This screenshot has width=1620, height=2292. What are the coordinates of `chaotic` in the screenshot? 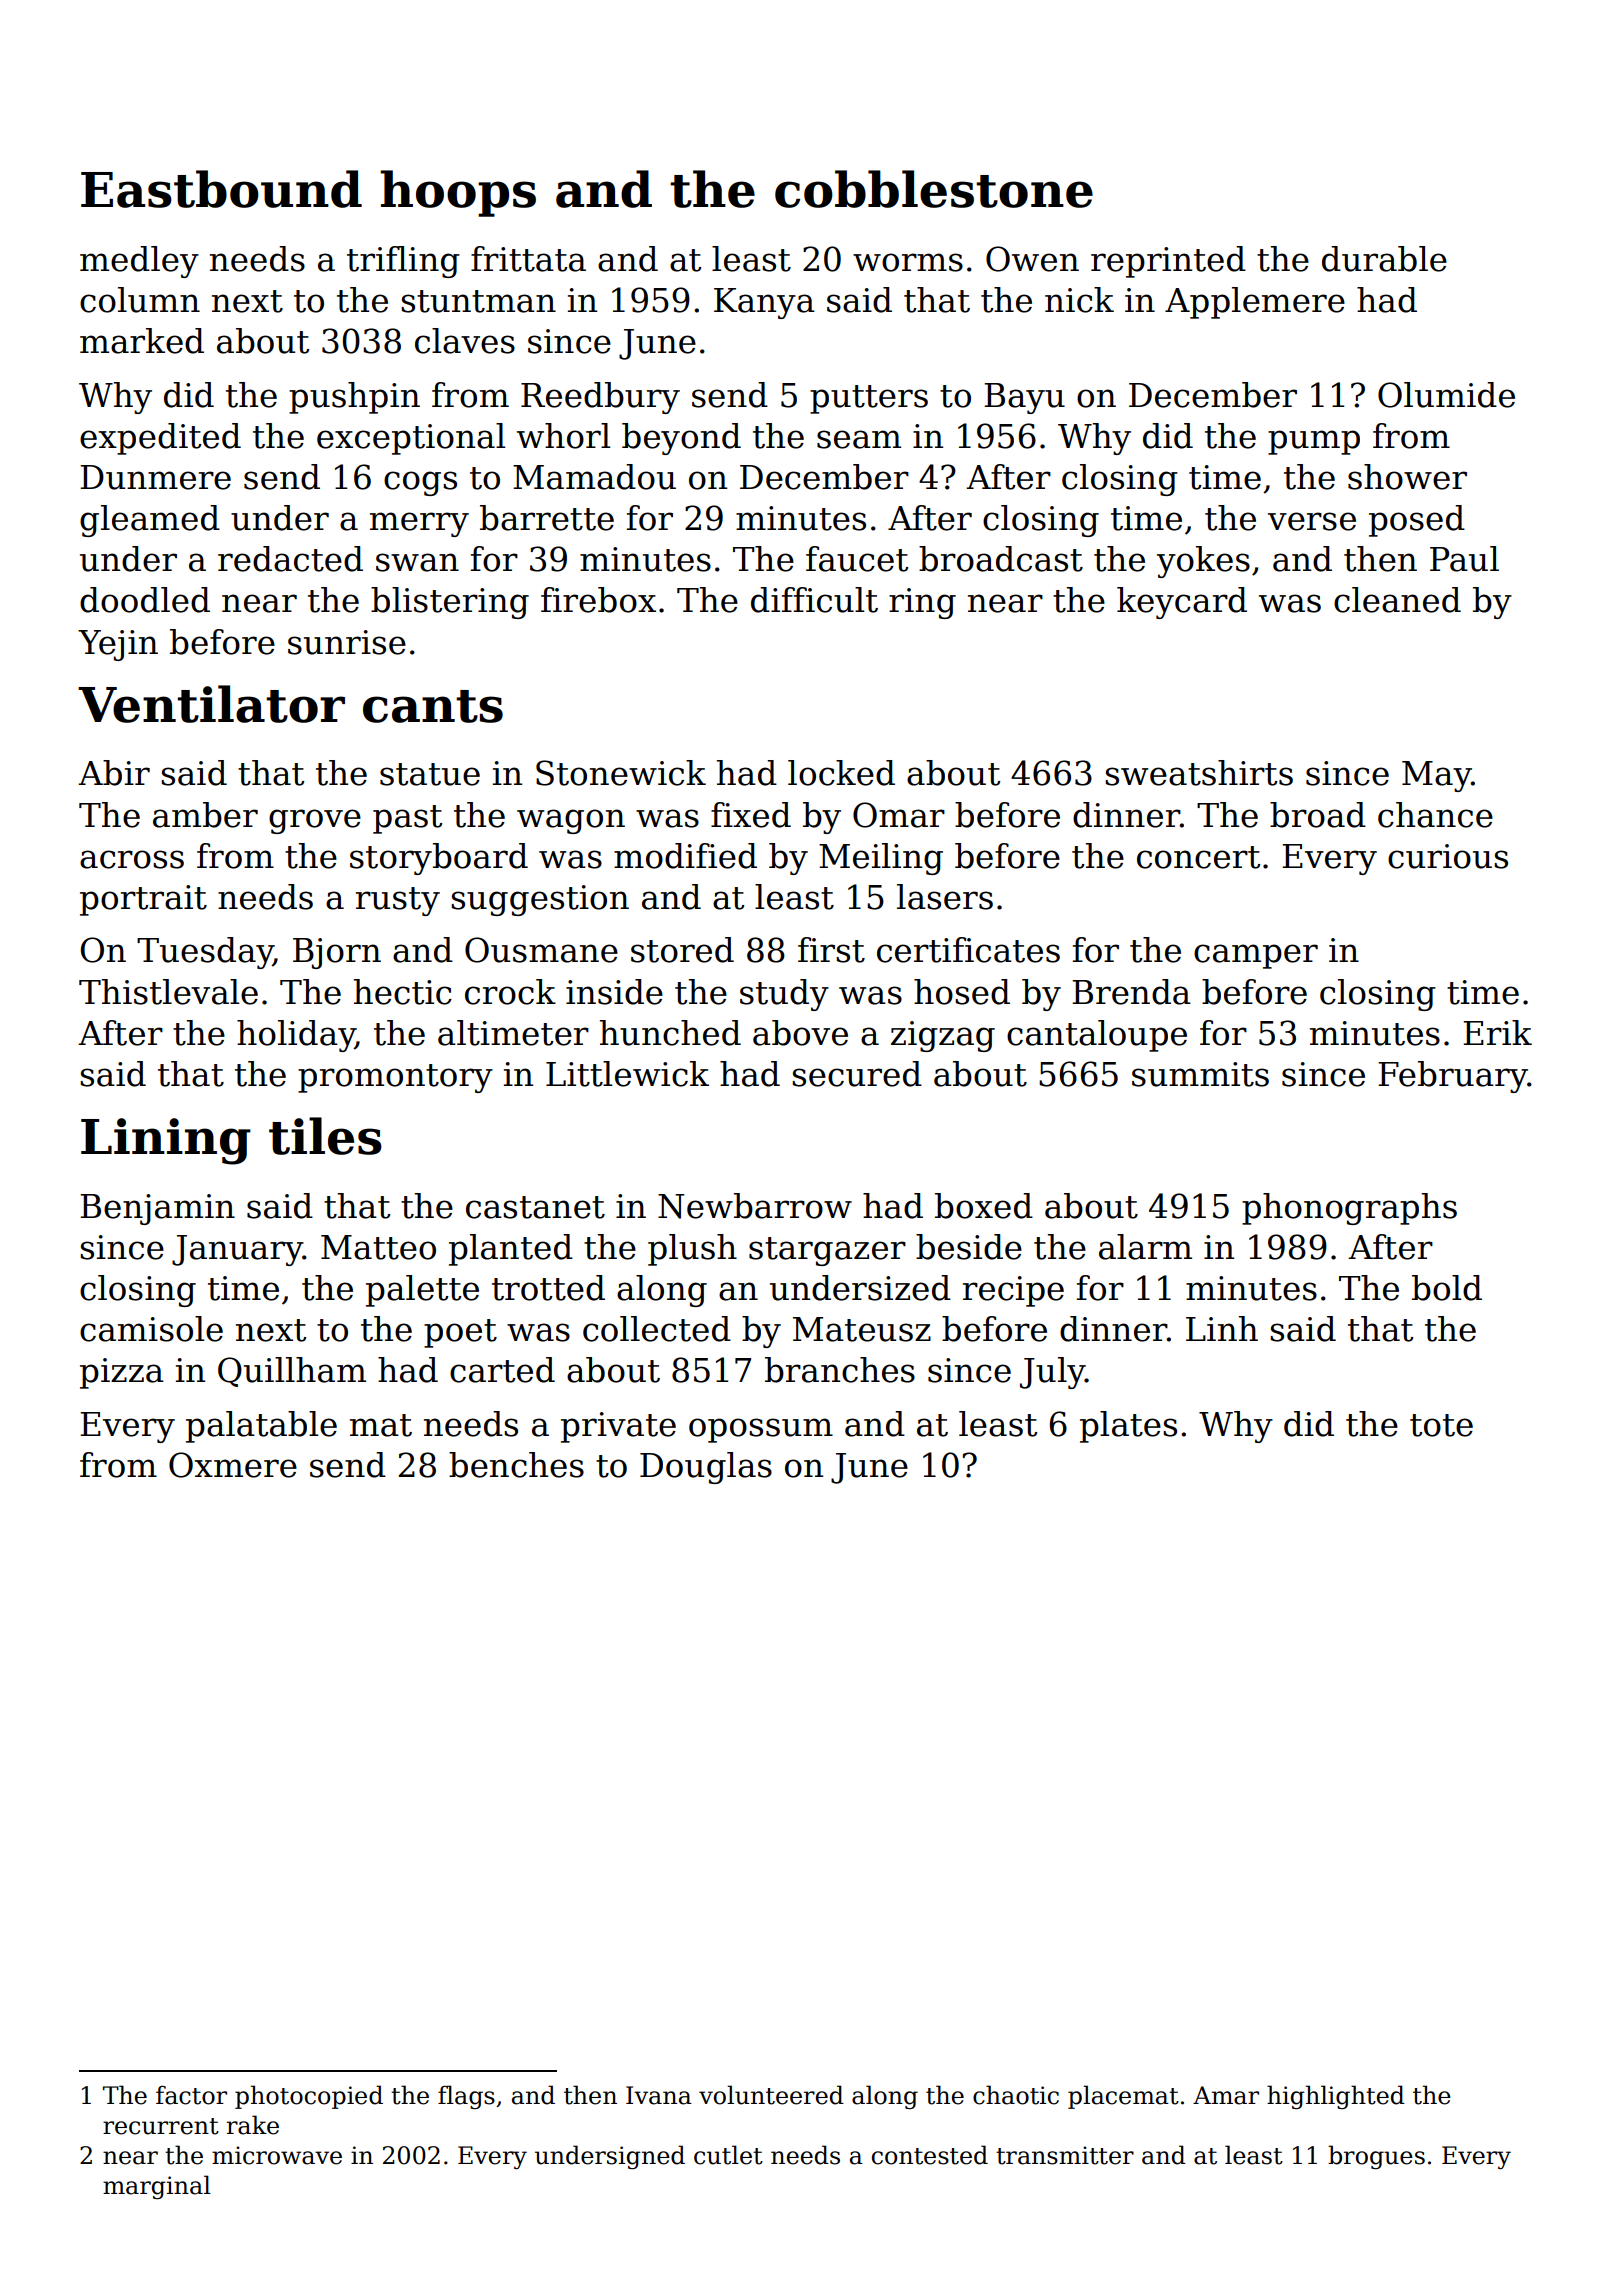 It's located at (1016, 2095).
